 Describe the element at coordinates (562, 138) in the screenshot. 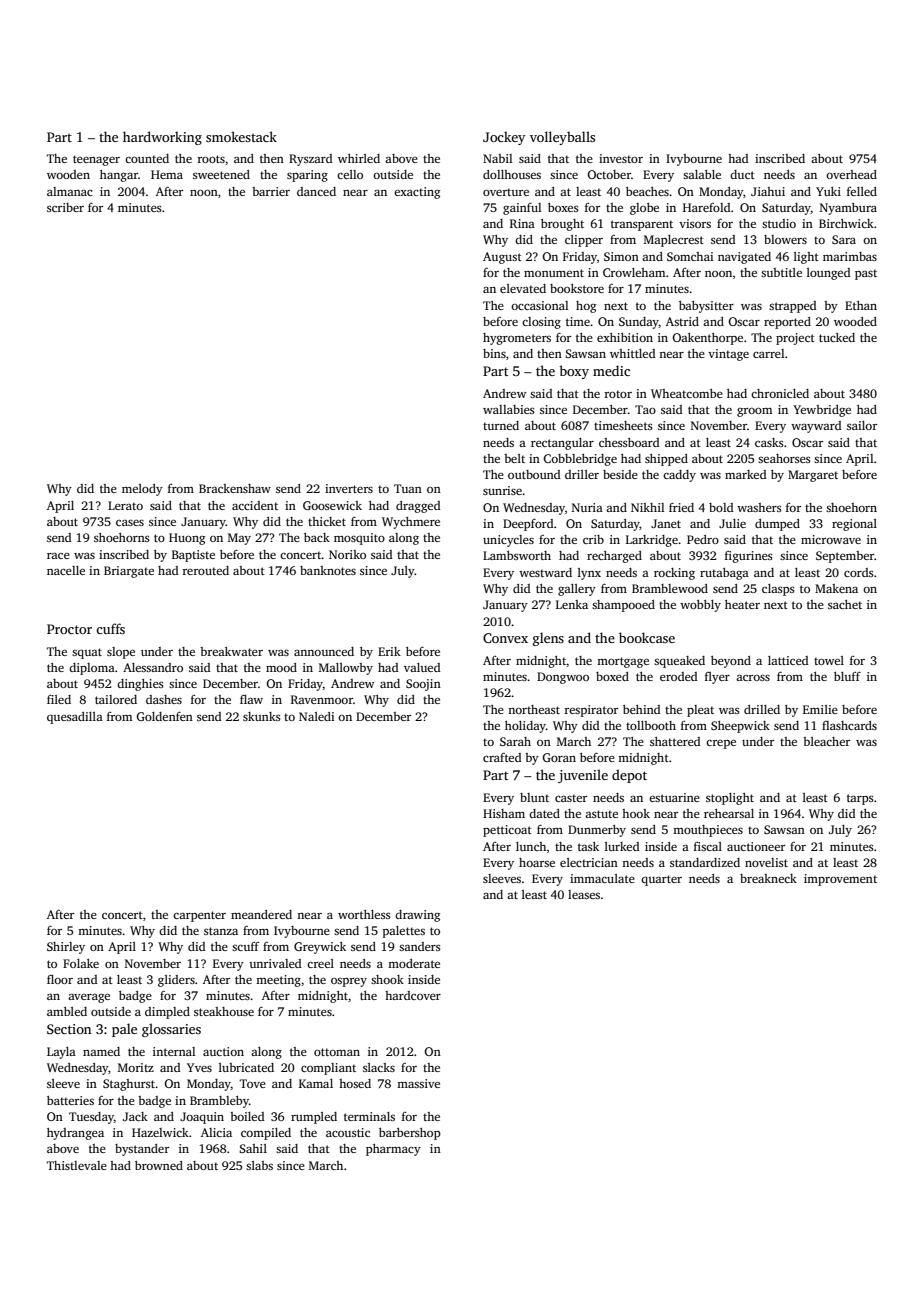

I see `volleyballs` at that location.
